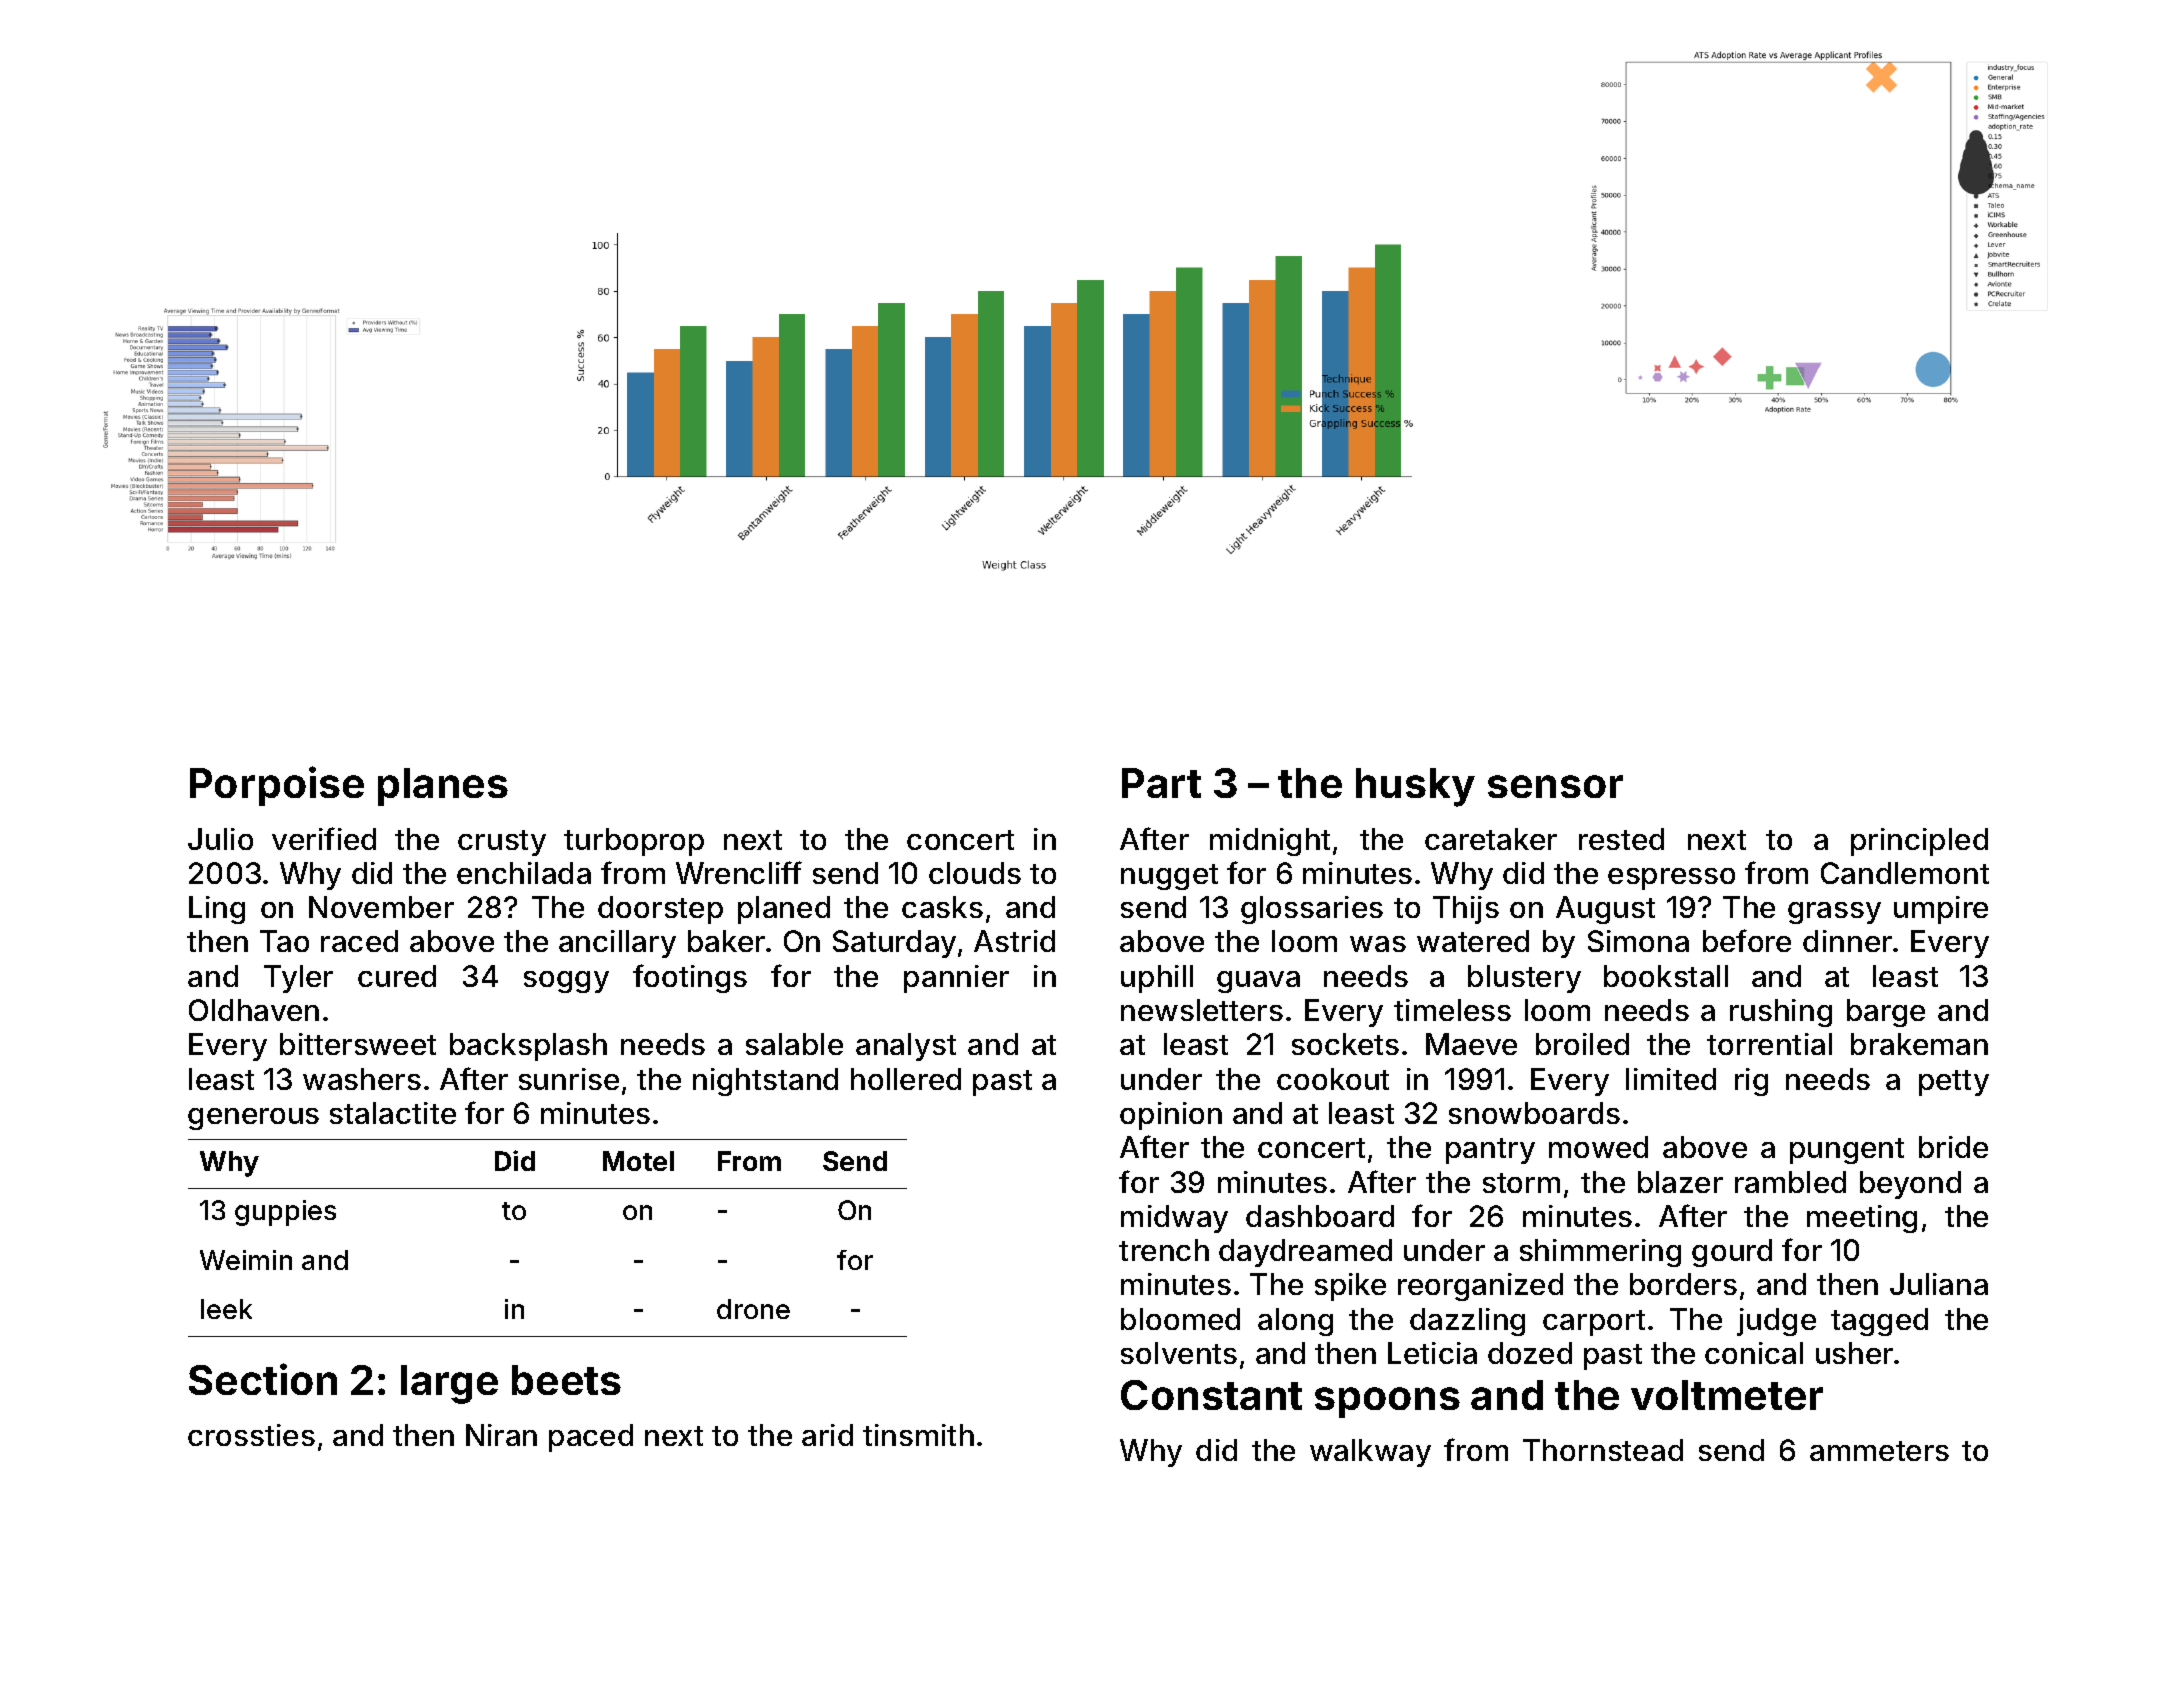  Describe the element at coordinates (220, 839) in the document. I see `Julio` at that location.
